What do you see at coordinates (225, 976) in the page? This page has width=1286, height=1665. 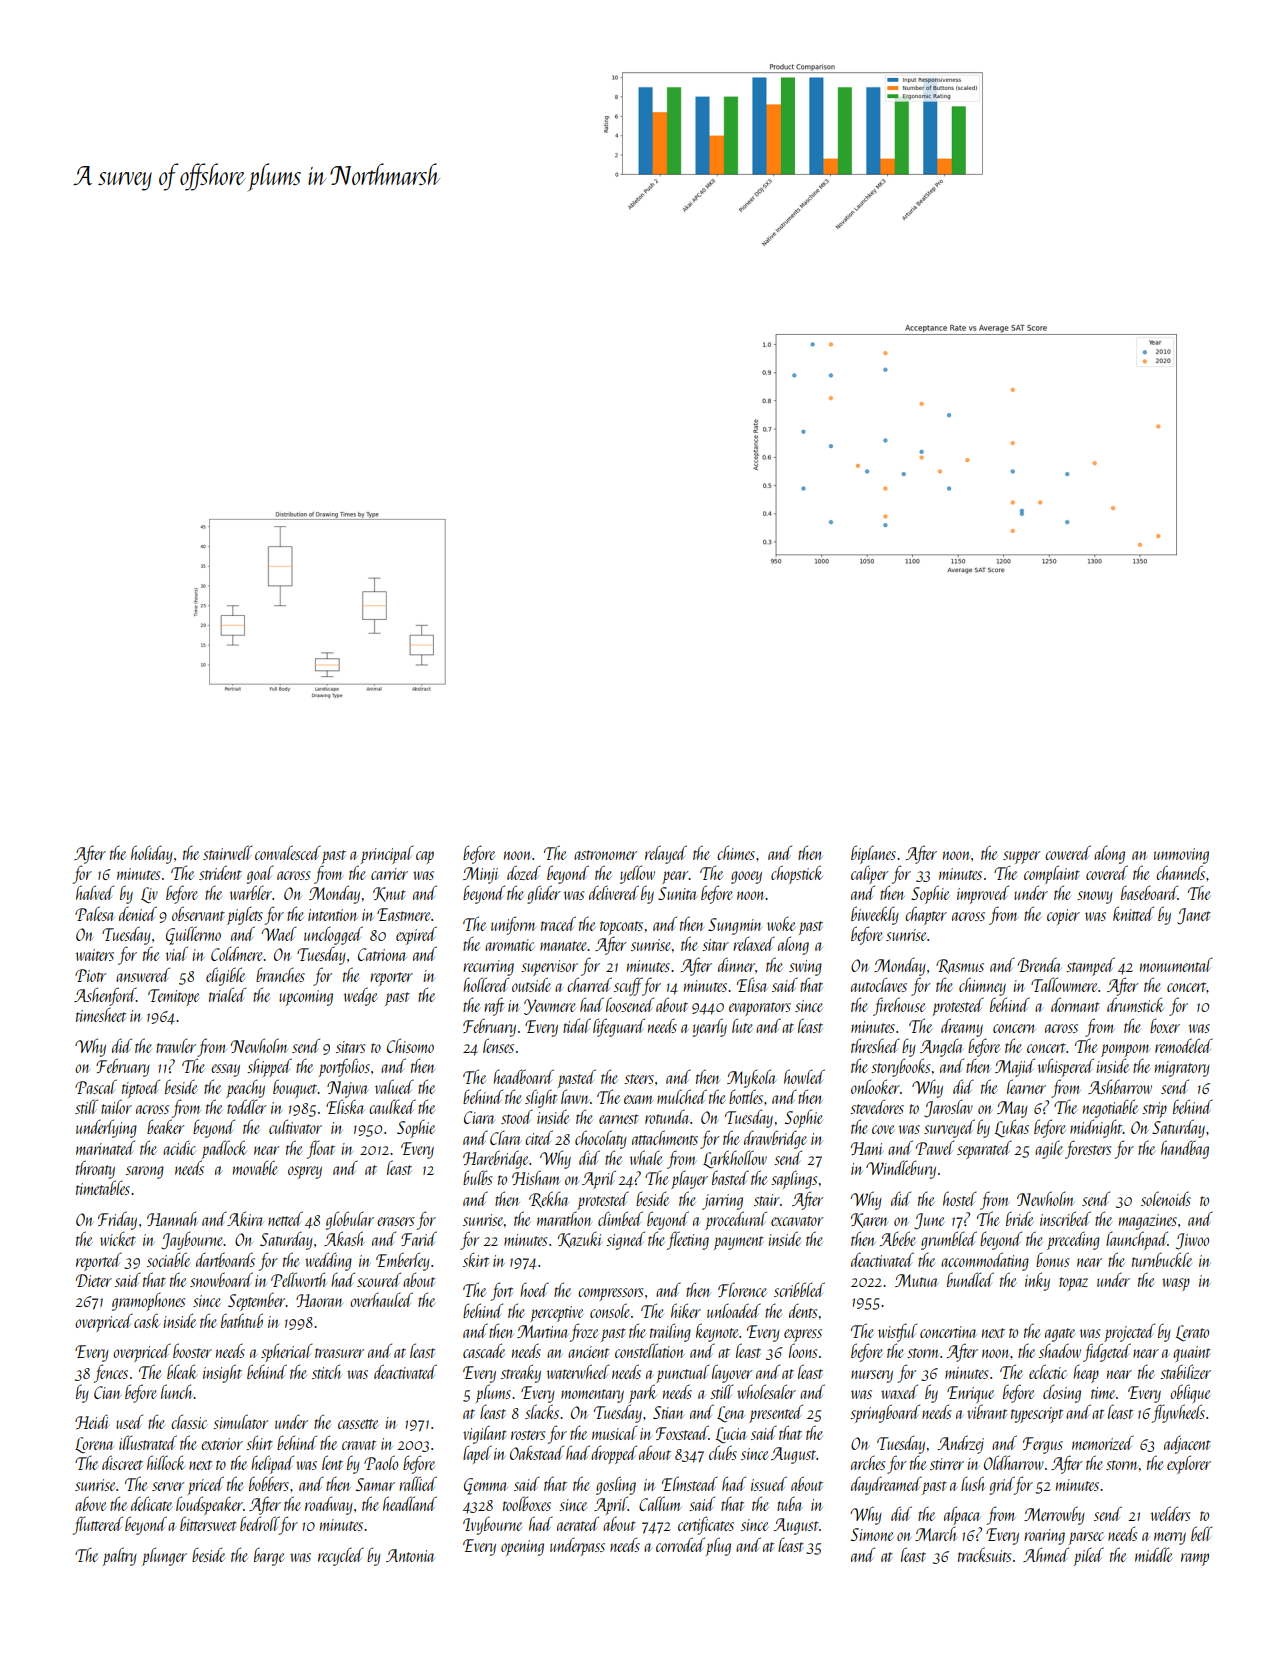 I see `eligible` at bounding box center [225, 976].
